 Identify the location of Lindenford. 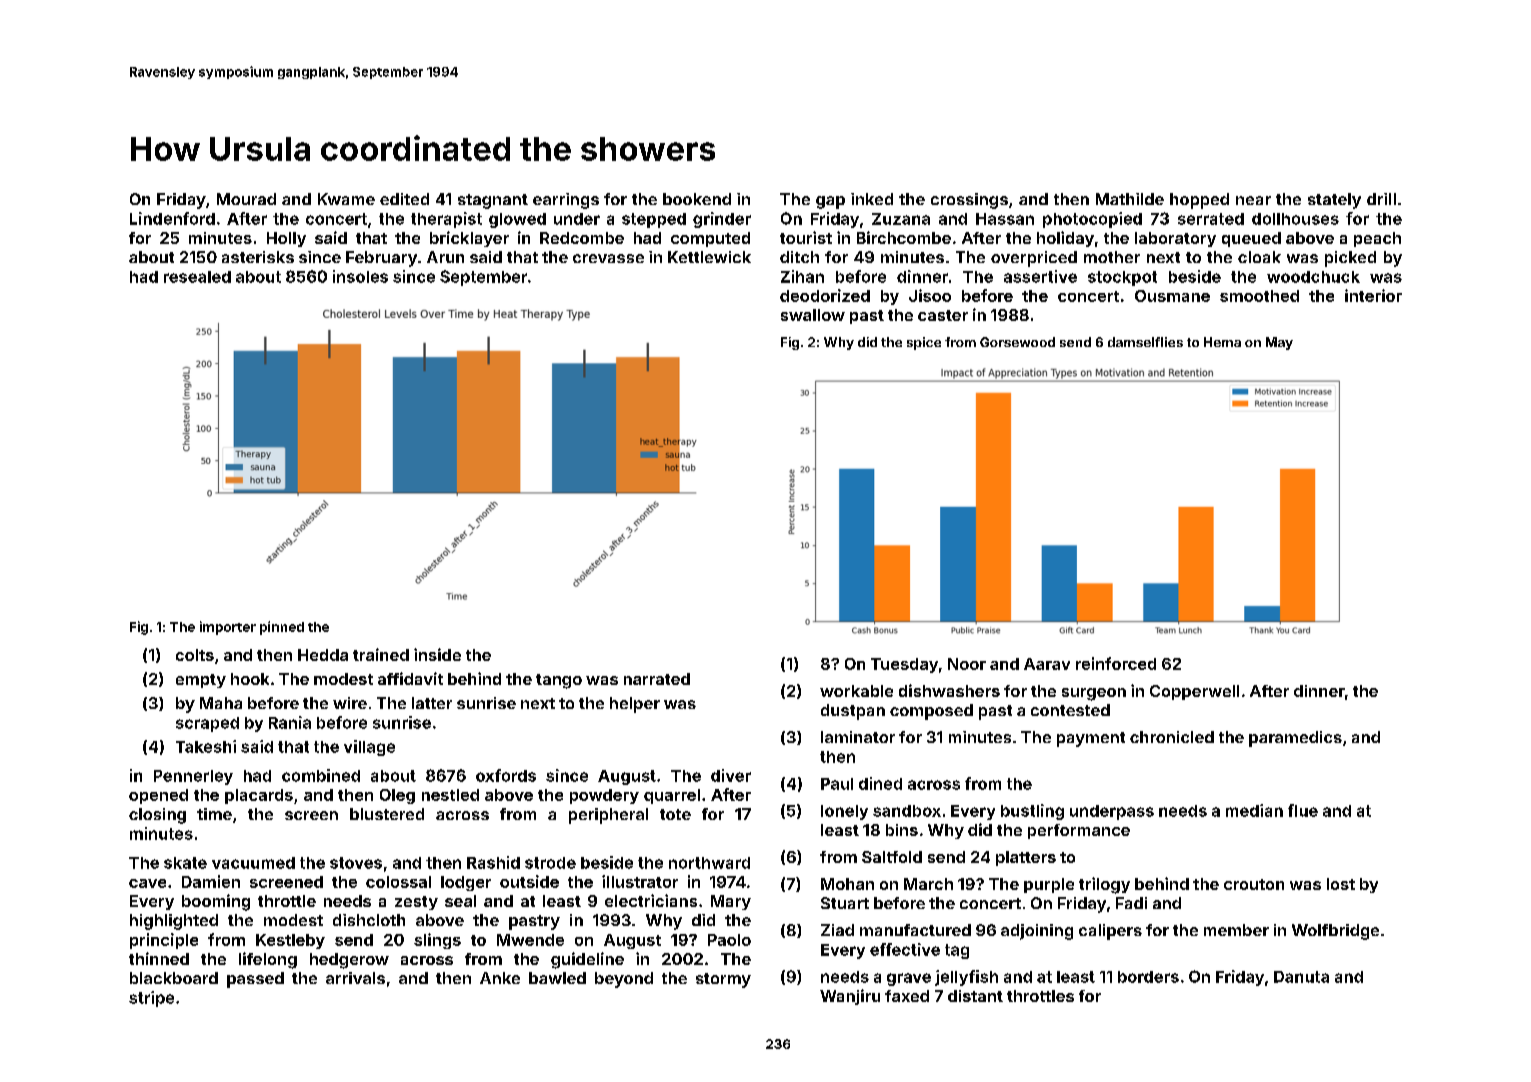
(172, 218).
